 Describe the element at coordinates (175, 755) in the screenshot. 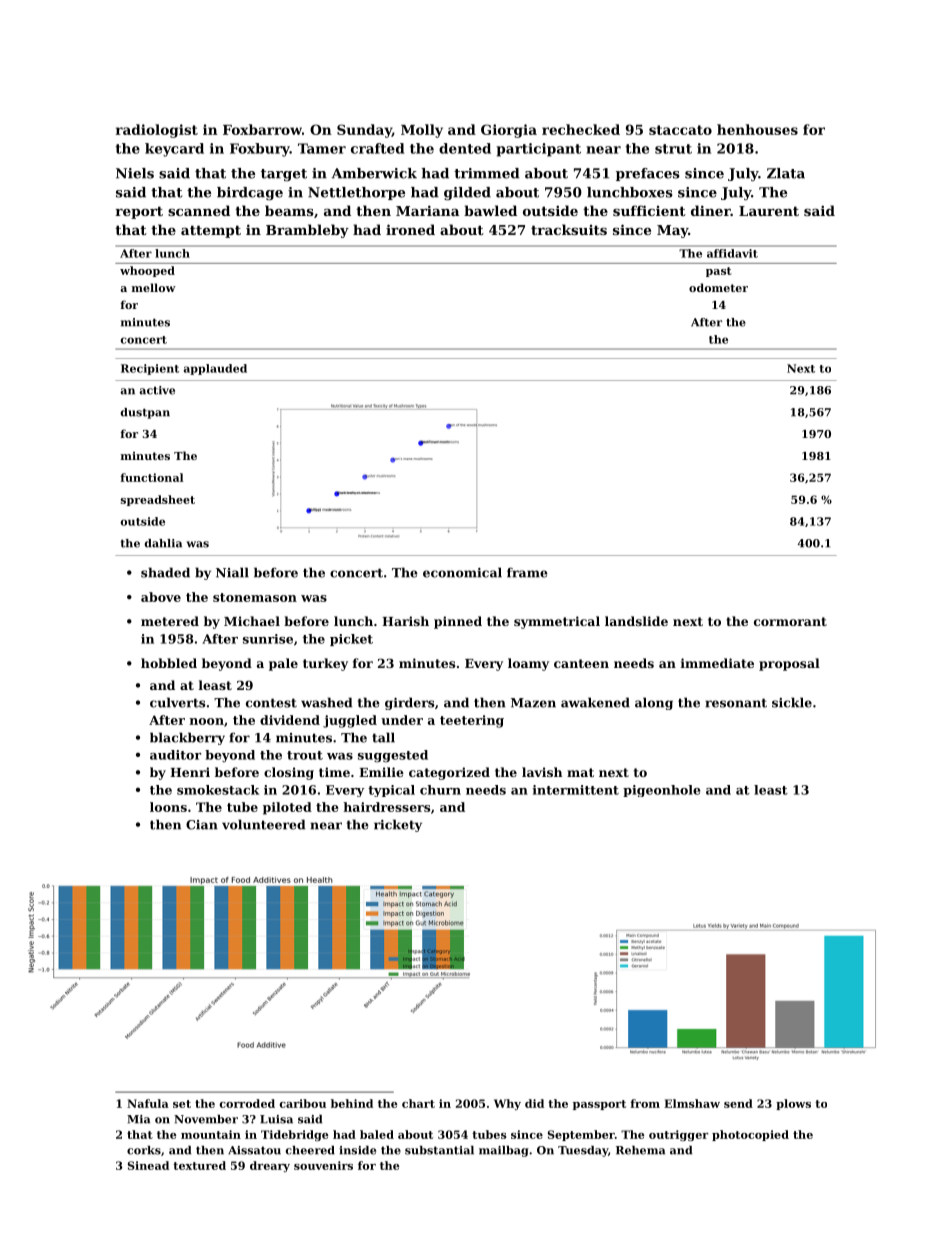

I see `auditor` at that location.
